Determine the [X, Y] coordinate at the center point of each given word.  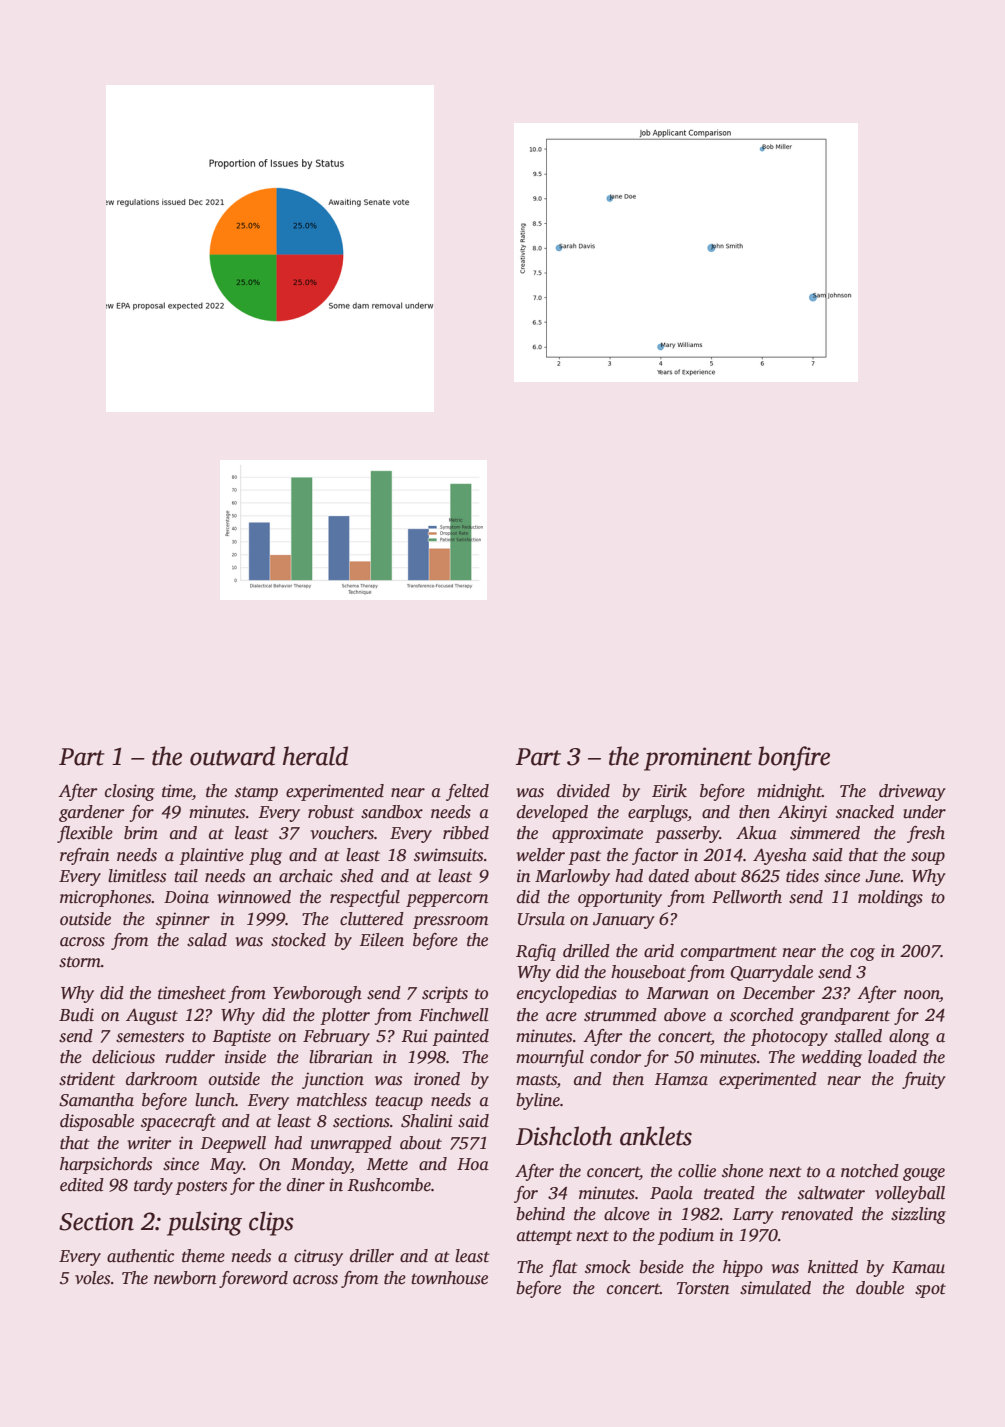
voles [92, 1278]
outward [232, 756]
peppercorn [447, 900]
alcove [627, 1214]
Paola [671, 1193]
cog [862, 954]
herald [315, 756]
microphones [106, 898]
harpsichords [106, 1165]
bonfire [794, 758]
